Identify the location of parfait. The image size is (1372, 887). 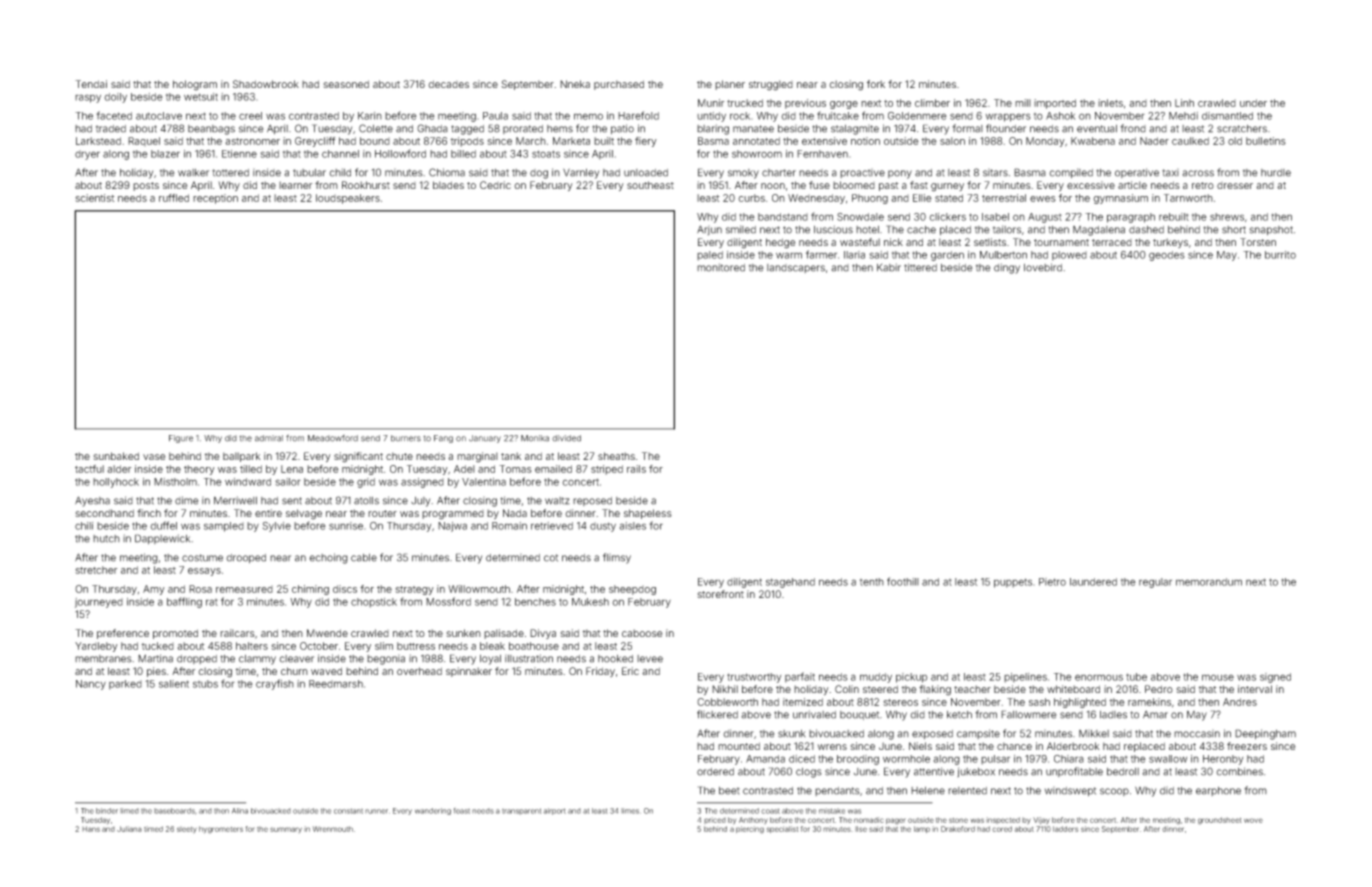
(800, 677).
